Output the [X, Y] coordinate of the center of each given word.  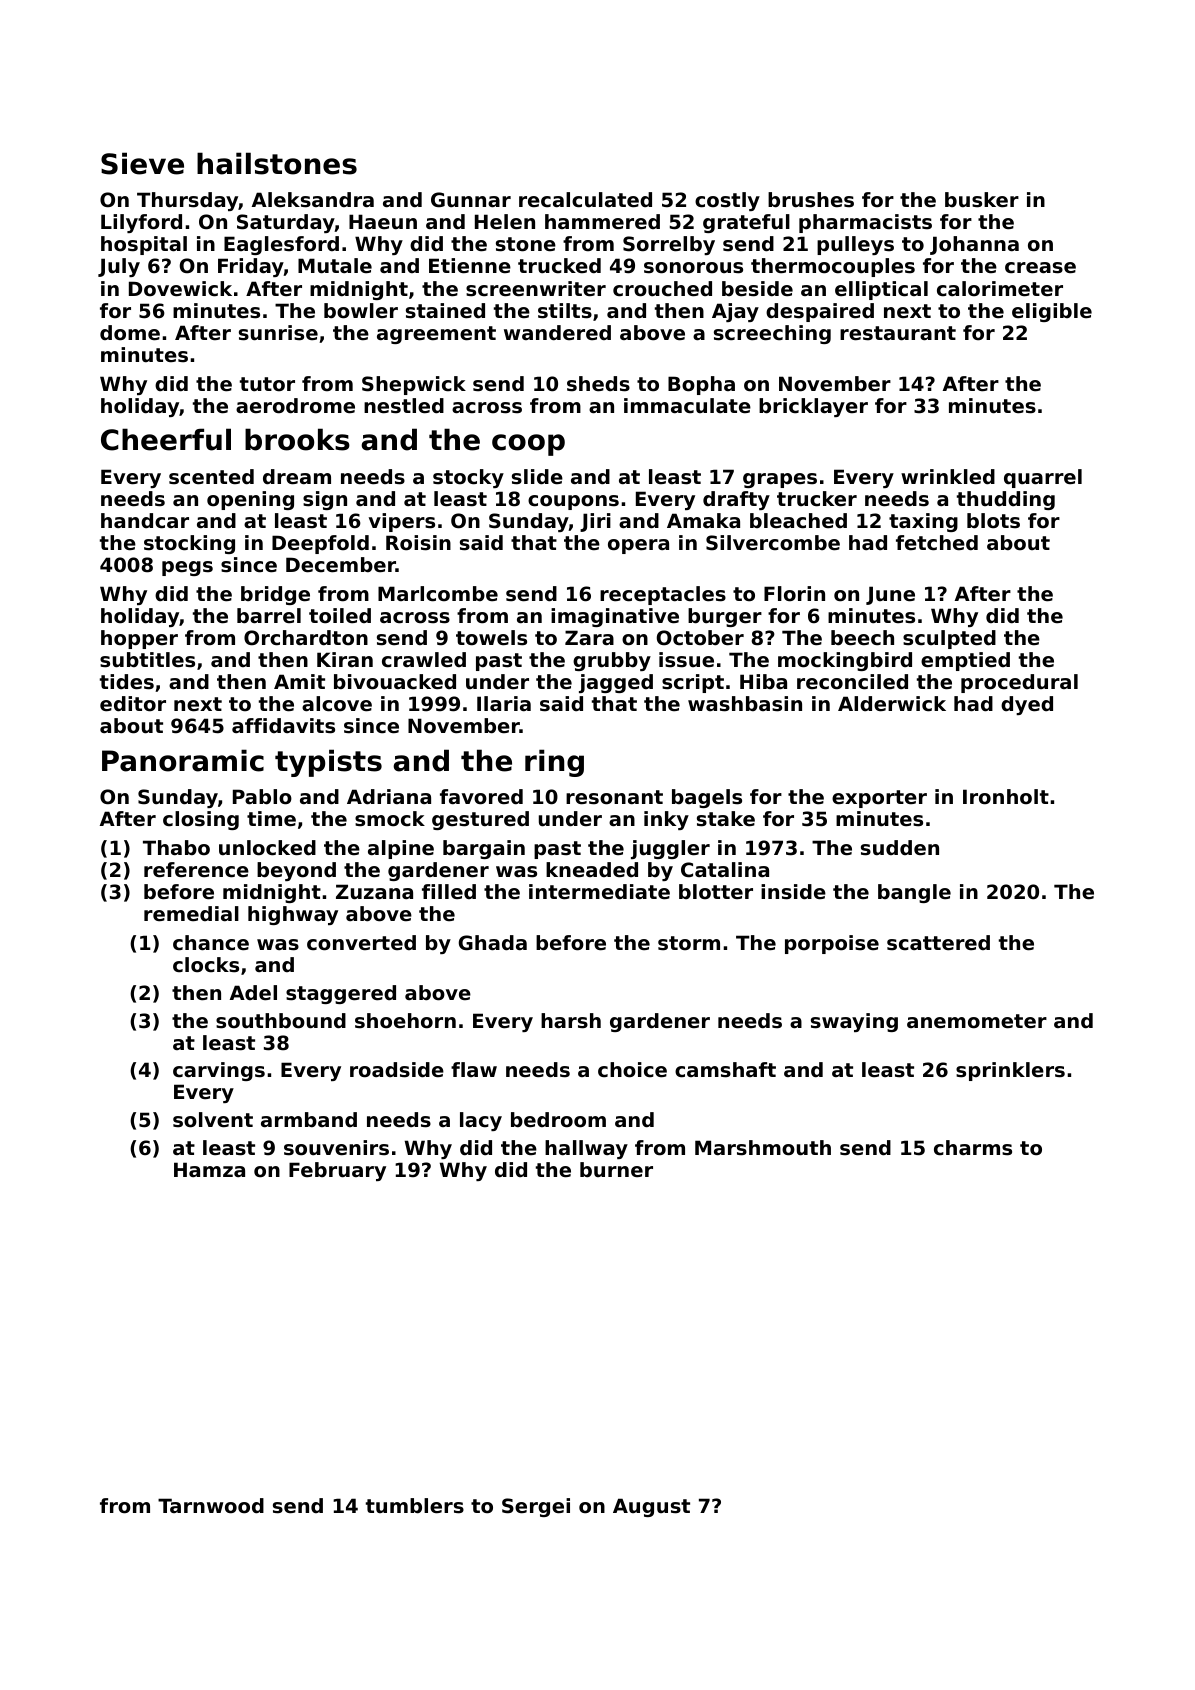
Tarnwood [211, 1506]
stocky [468, 478]
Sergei [536, 1507]
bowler [361, 311]
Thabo [176, 848]
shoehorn [405, 1021]
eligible [1052, 312]
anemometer [977, 1021]
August [651, 1507]
